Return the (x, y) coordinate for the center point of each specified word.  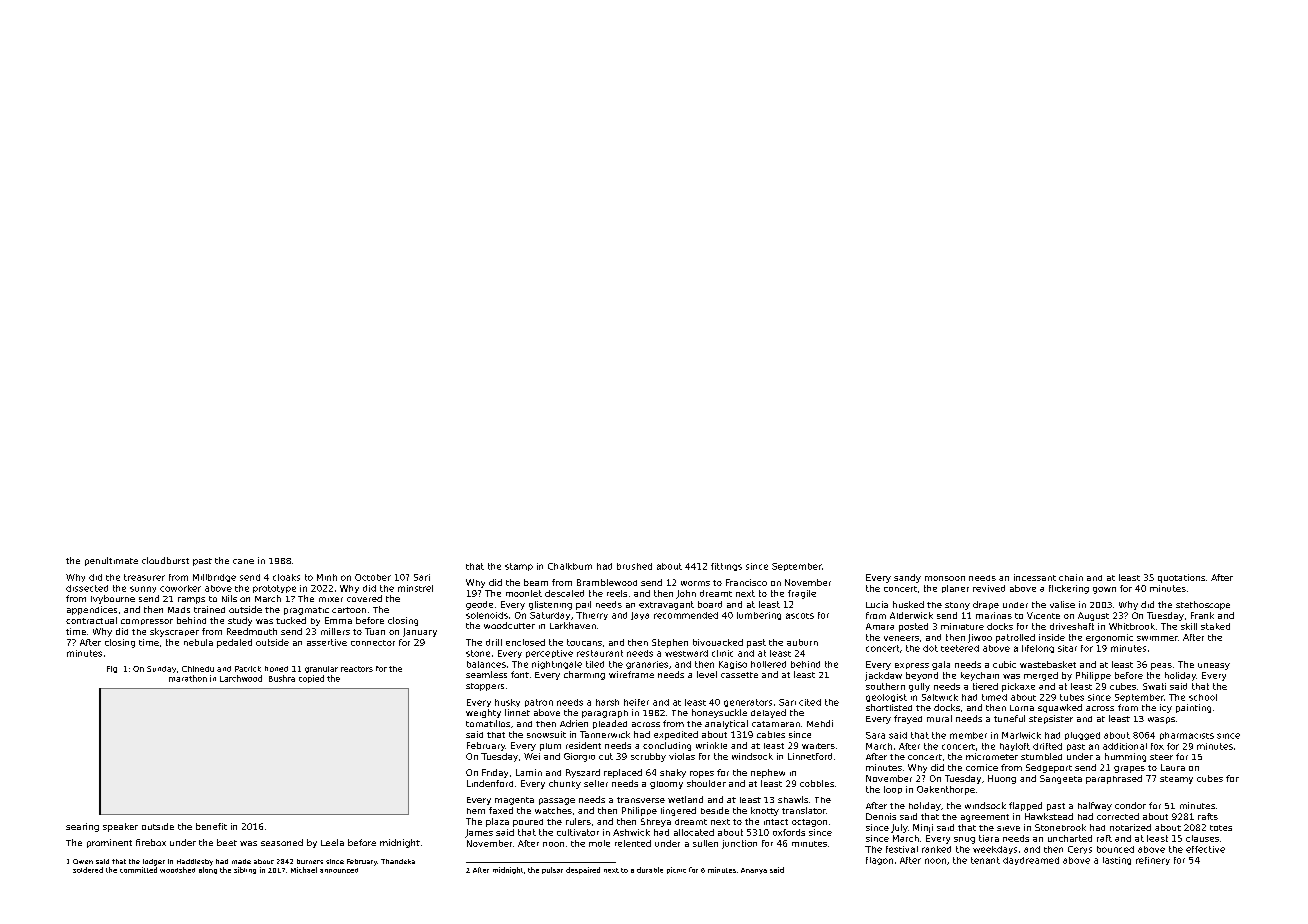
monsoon (945, 578)
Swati (1154, 686)
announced (339, 870)
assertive (327, 642)
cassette (739, 675)
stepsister (1051, 719)
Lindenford (490, 783)
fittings (726, 567)
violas (682, 756)
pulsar (552, 870)
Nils (229, 598)
